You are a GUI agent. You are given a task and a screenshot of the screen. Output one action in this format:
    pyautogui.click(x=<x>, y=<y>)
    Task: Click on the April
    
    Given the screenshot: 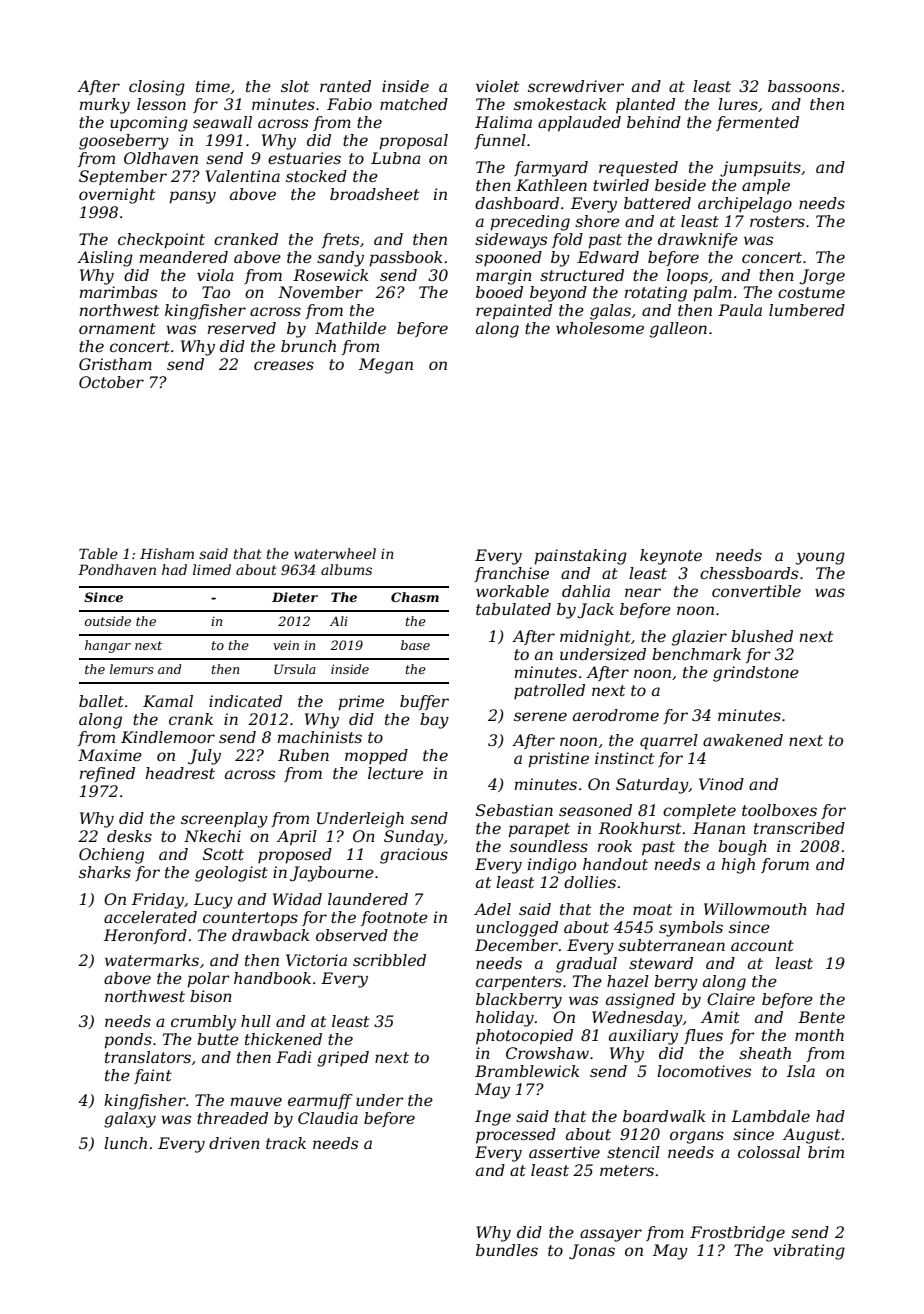 What is the action you would take?
    pyautogui.click(x=297, y=838)
